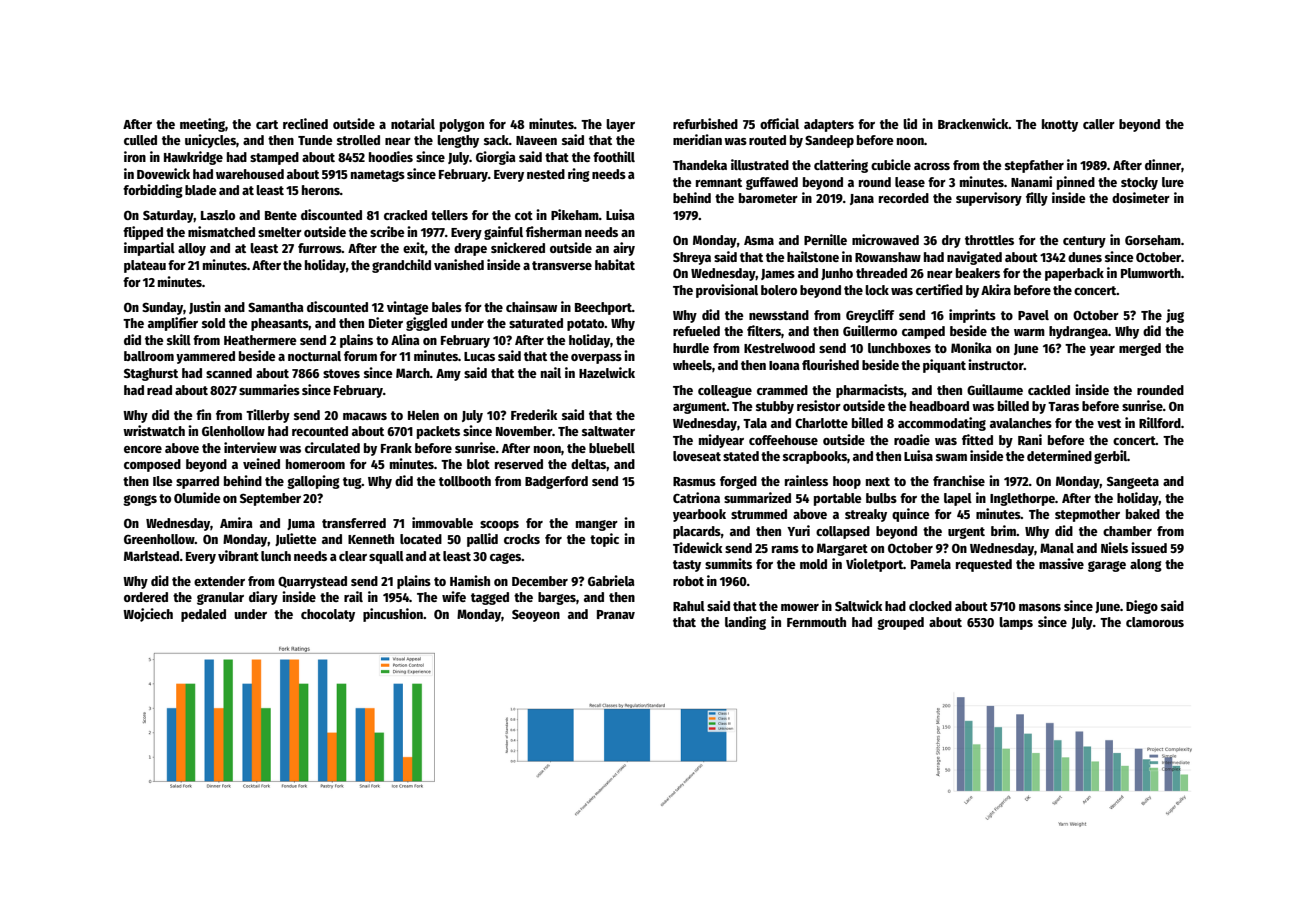 This screenshot has height=924, width=1308. I want to click on meeting, so click(202, 125).
